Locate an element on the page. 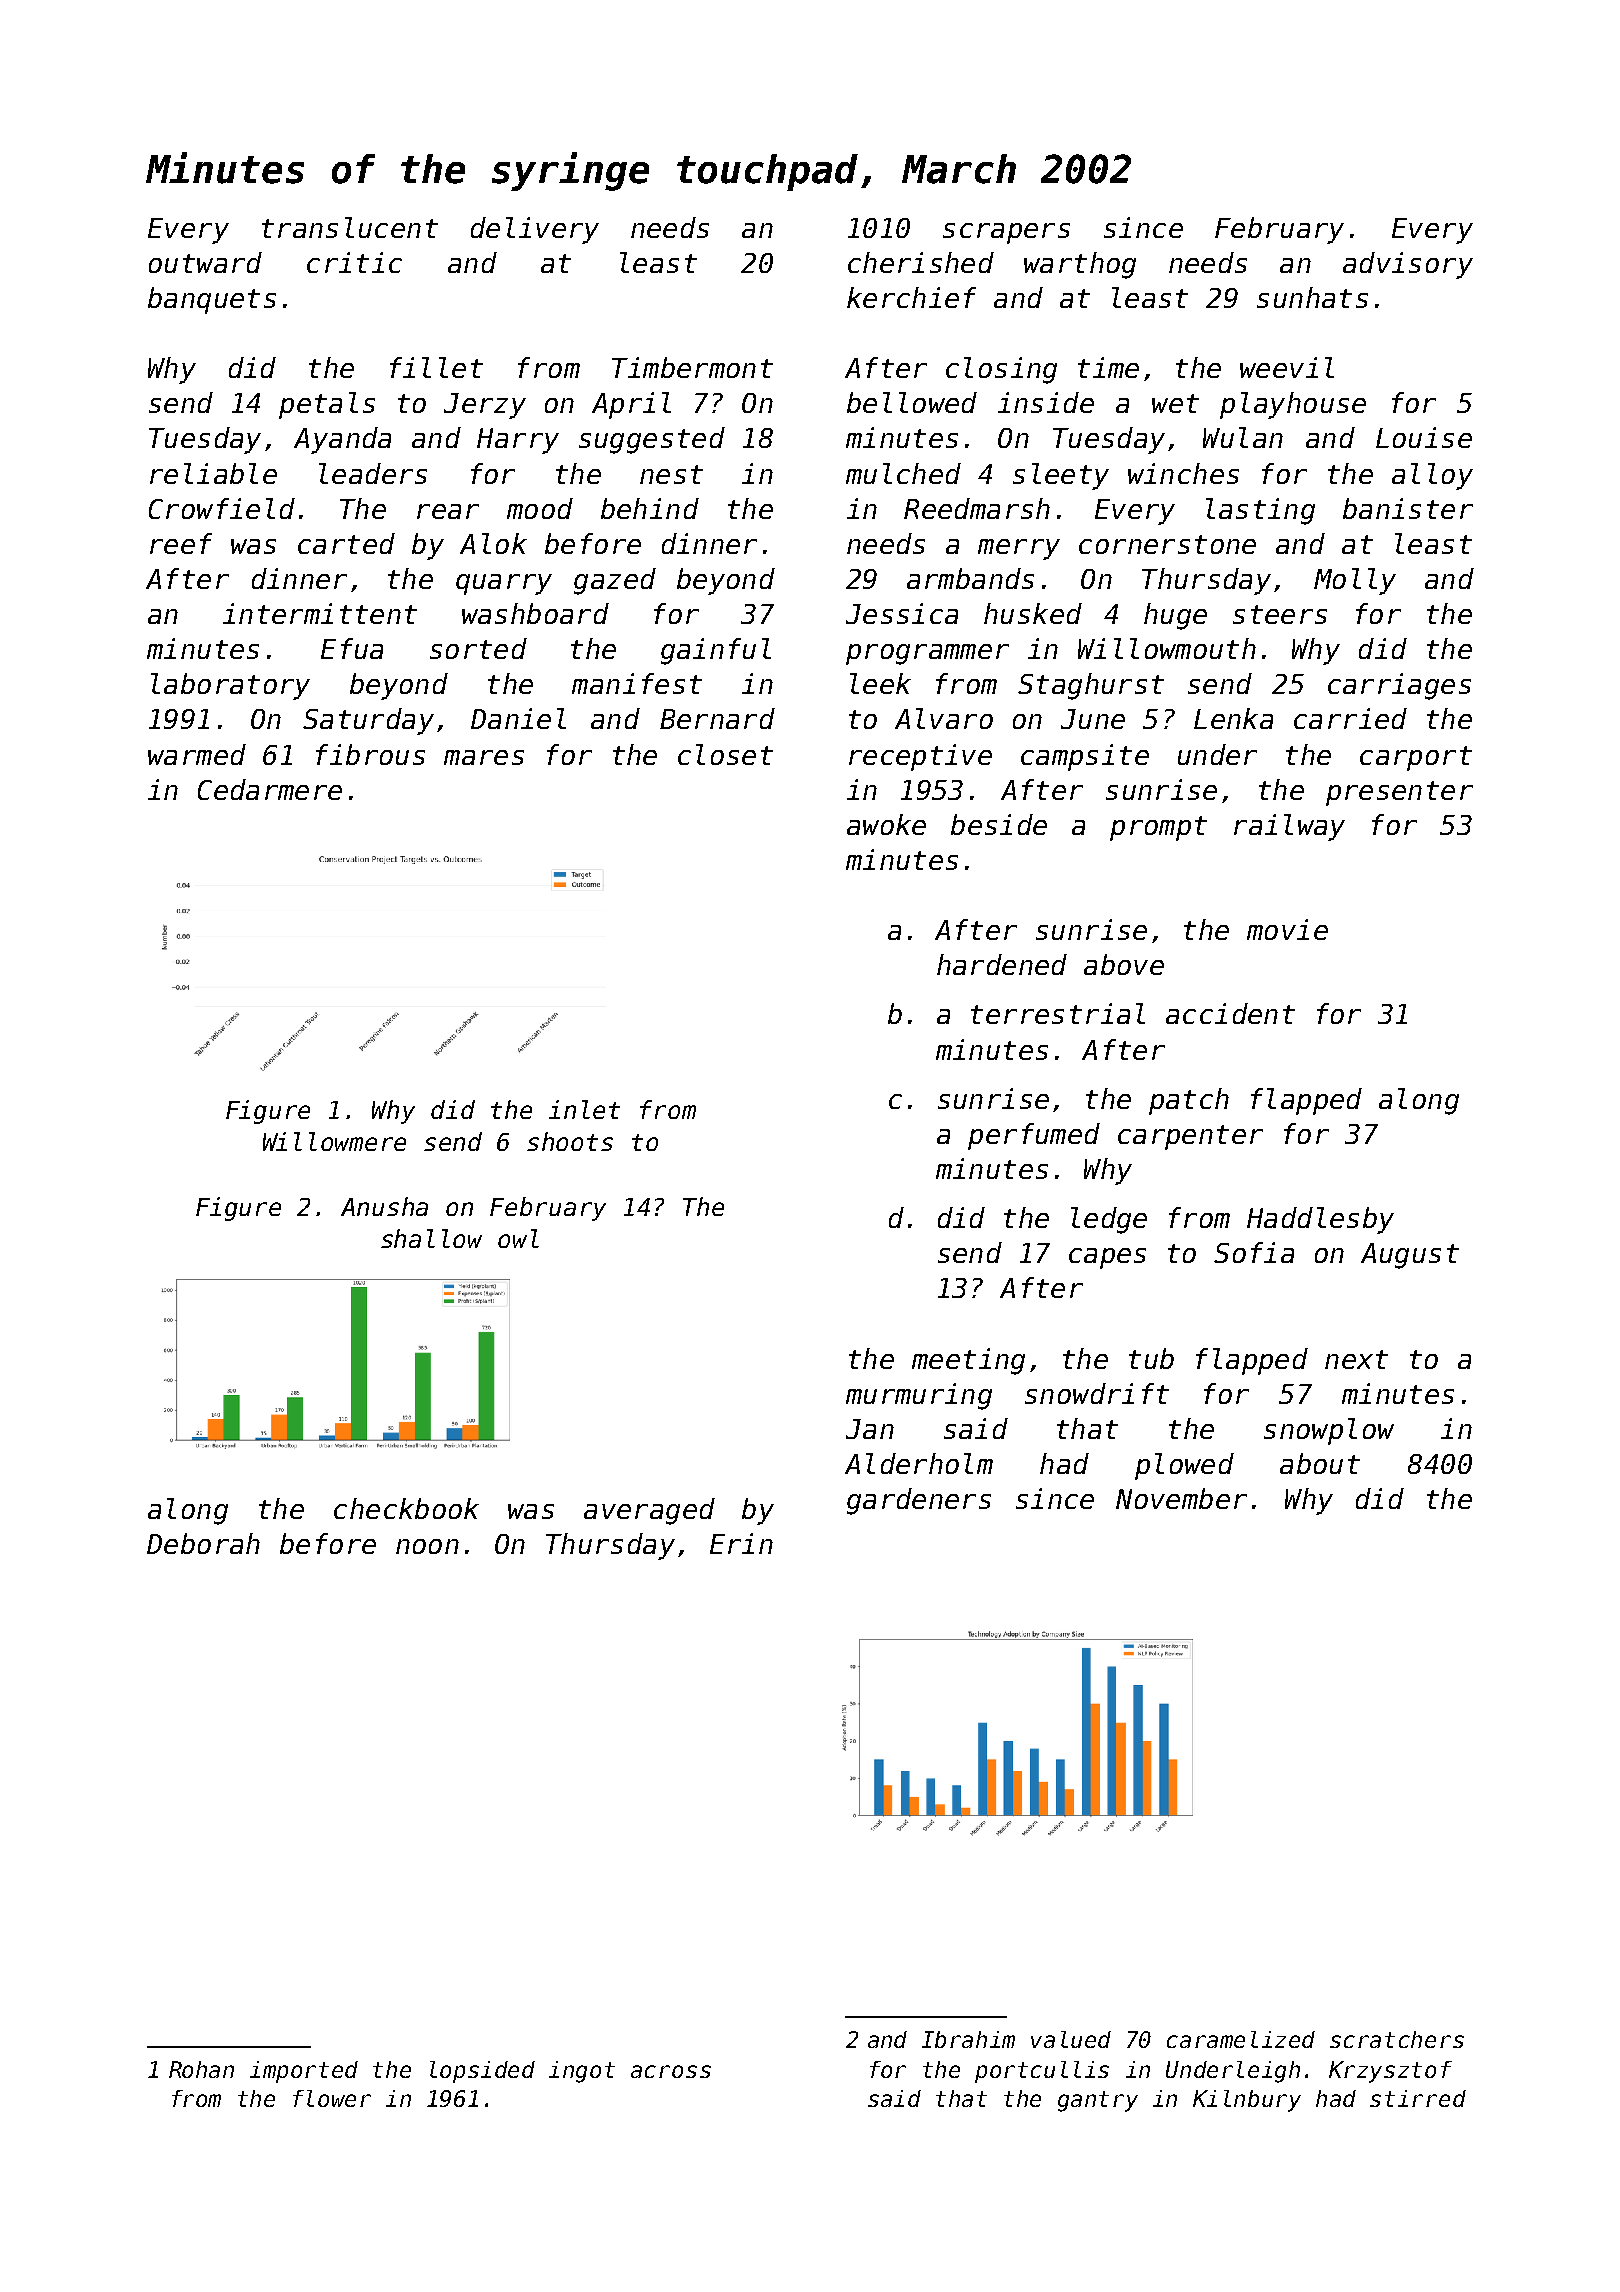  Rohan is located at coordinates (201, 2069).
